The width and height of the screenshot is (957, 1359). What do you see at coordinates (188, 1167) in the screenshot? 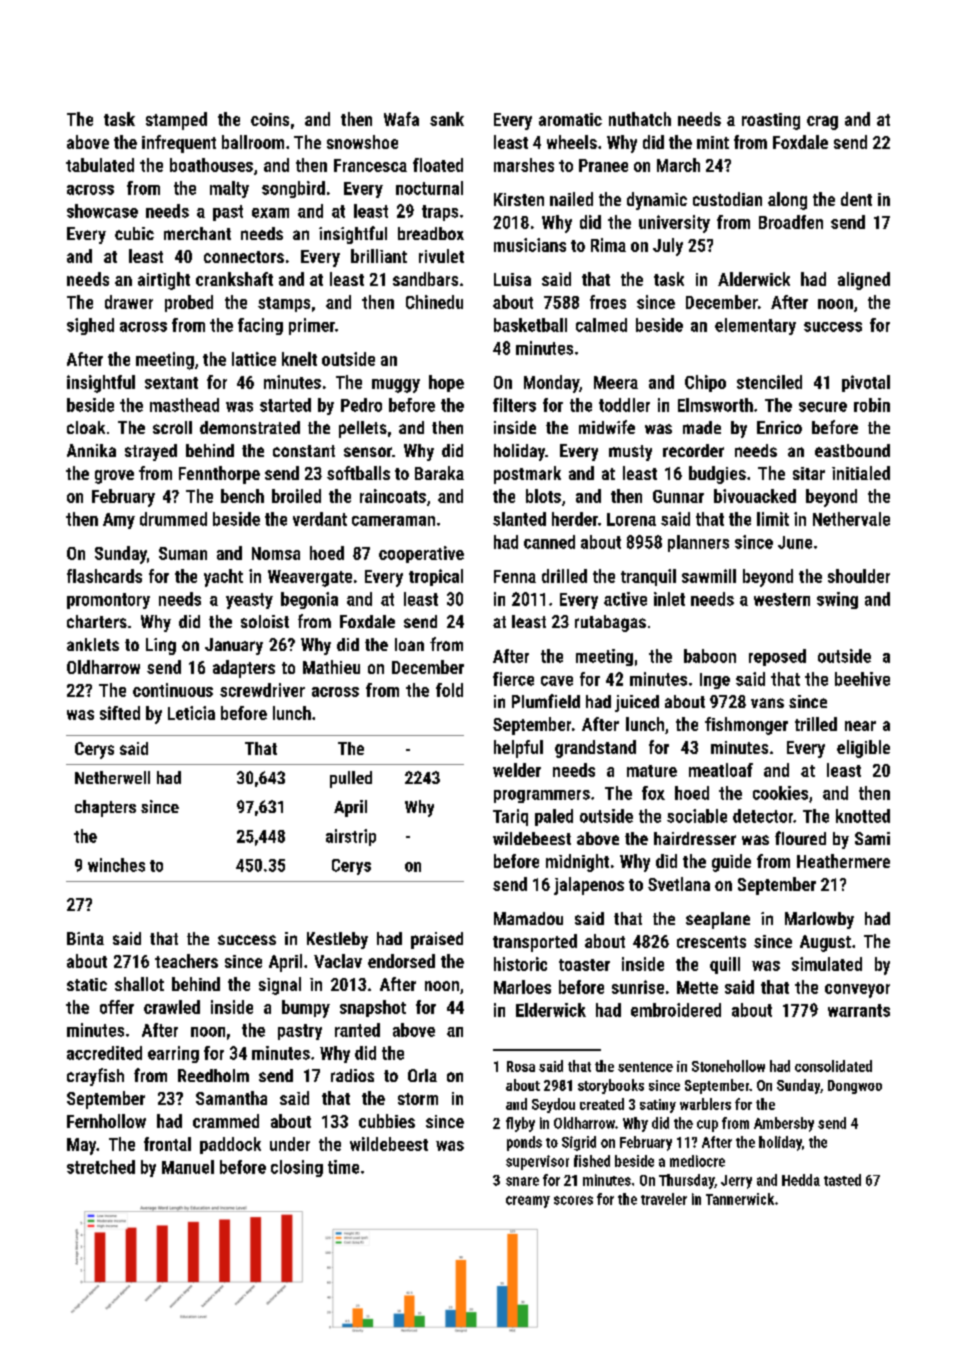
I see `Manuel` at bounding box center [188, 1167].
